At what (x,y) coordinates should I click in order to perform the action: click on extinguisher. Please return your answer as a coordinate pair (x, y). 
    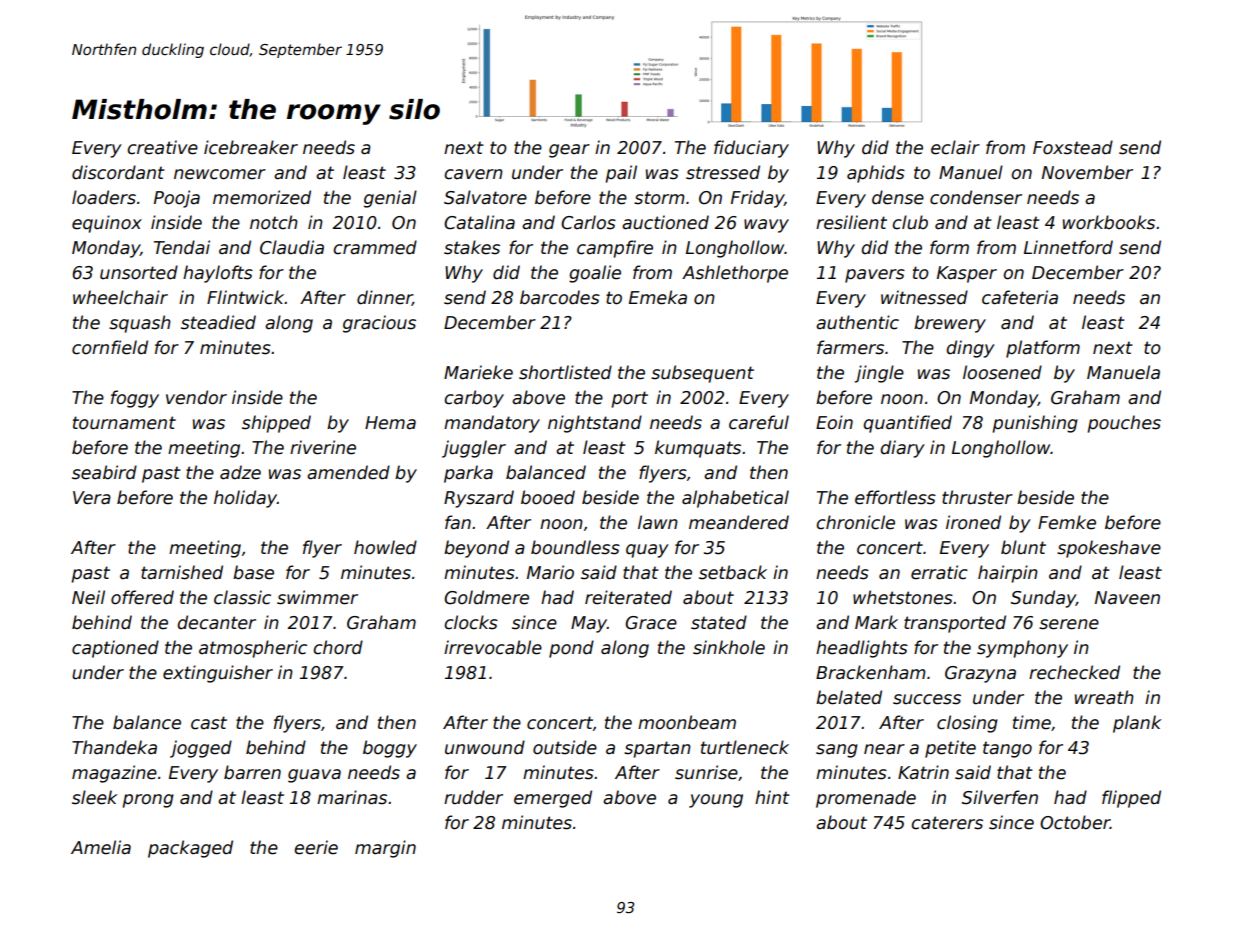
    Looking at the image, I should click on (218, 674).
